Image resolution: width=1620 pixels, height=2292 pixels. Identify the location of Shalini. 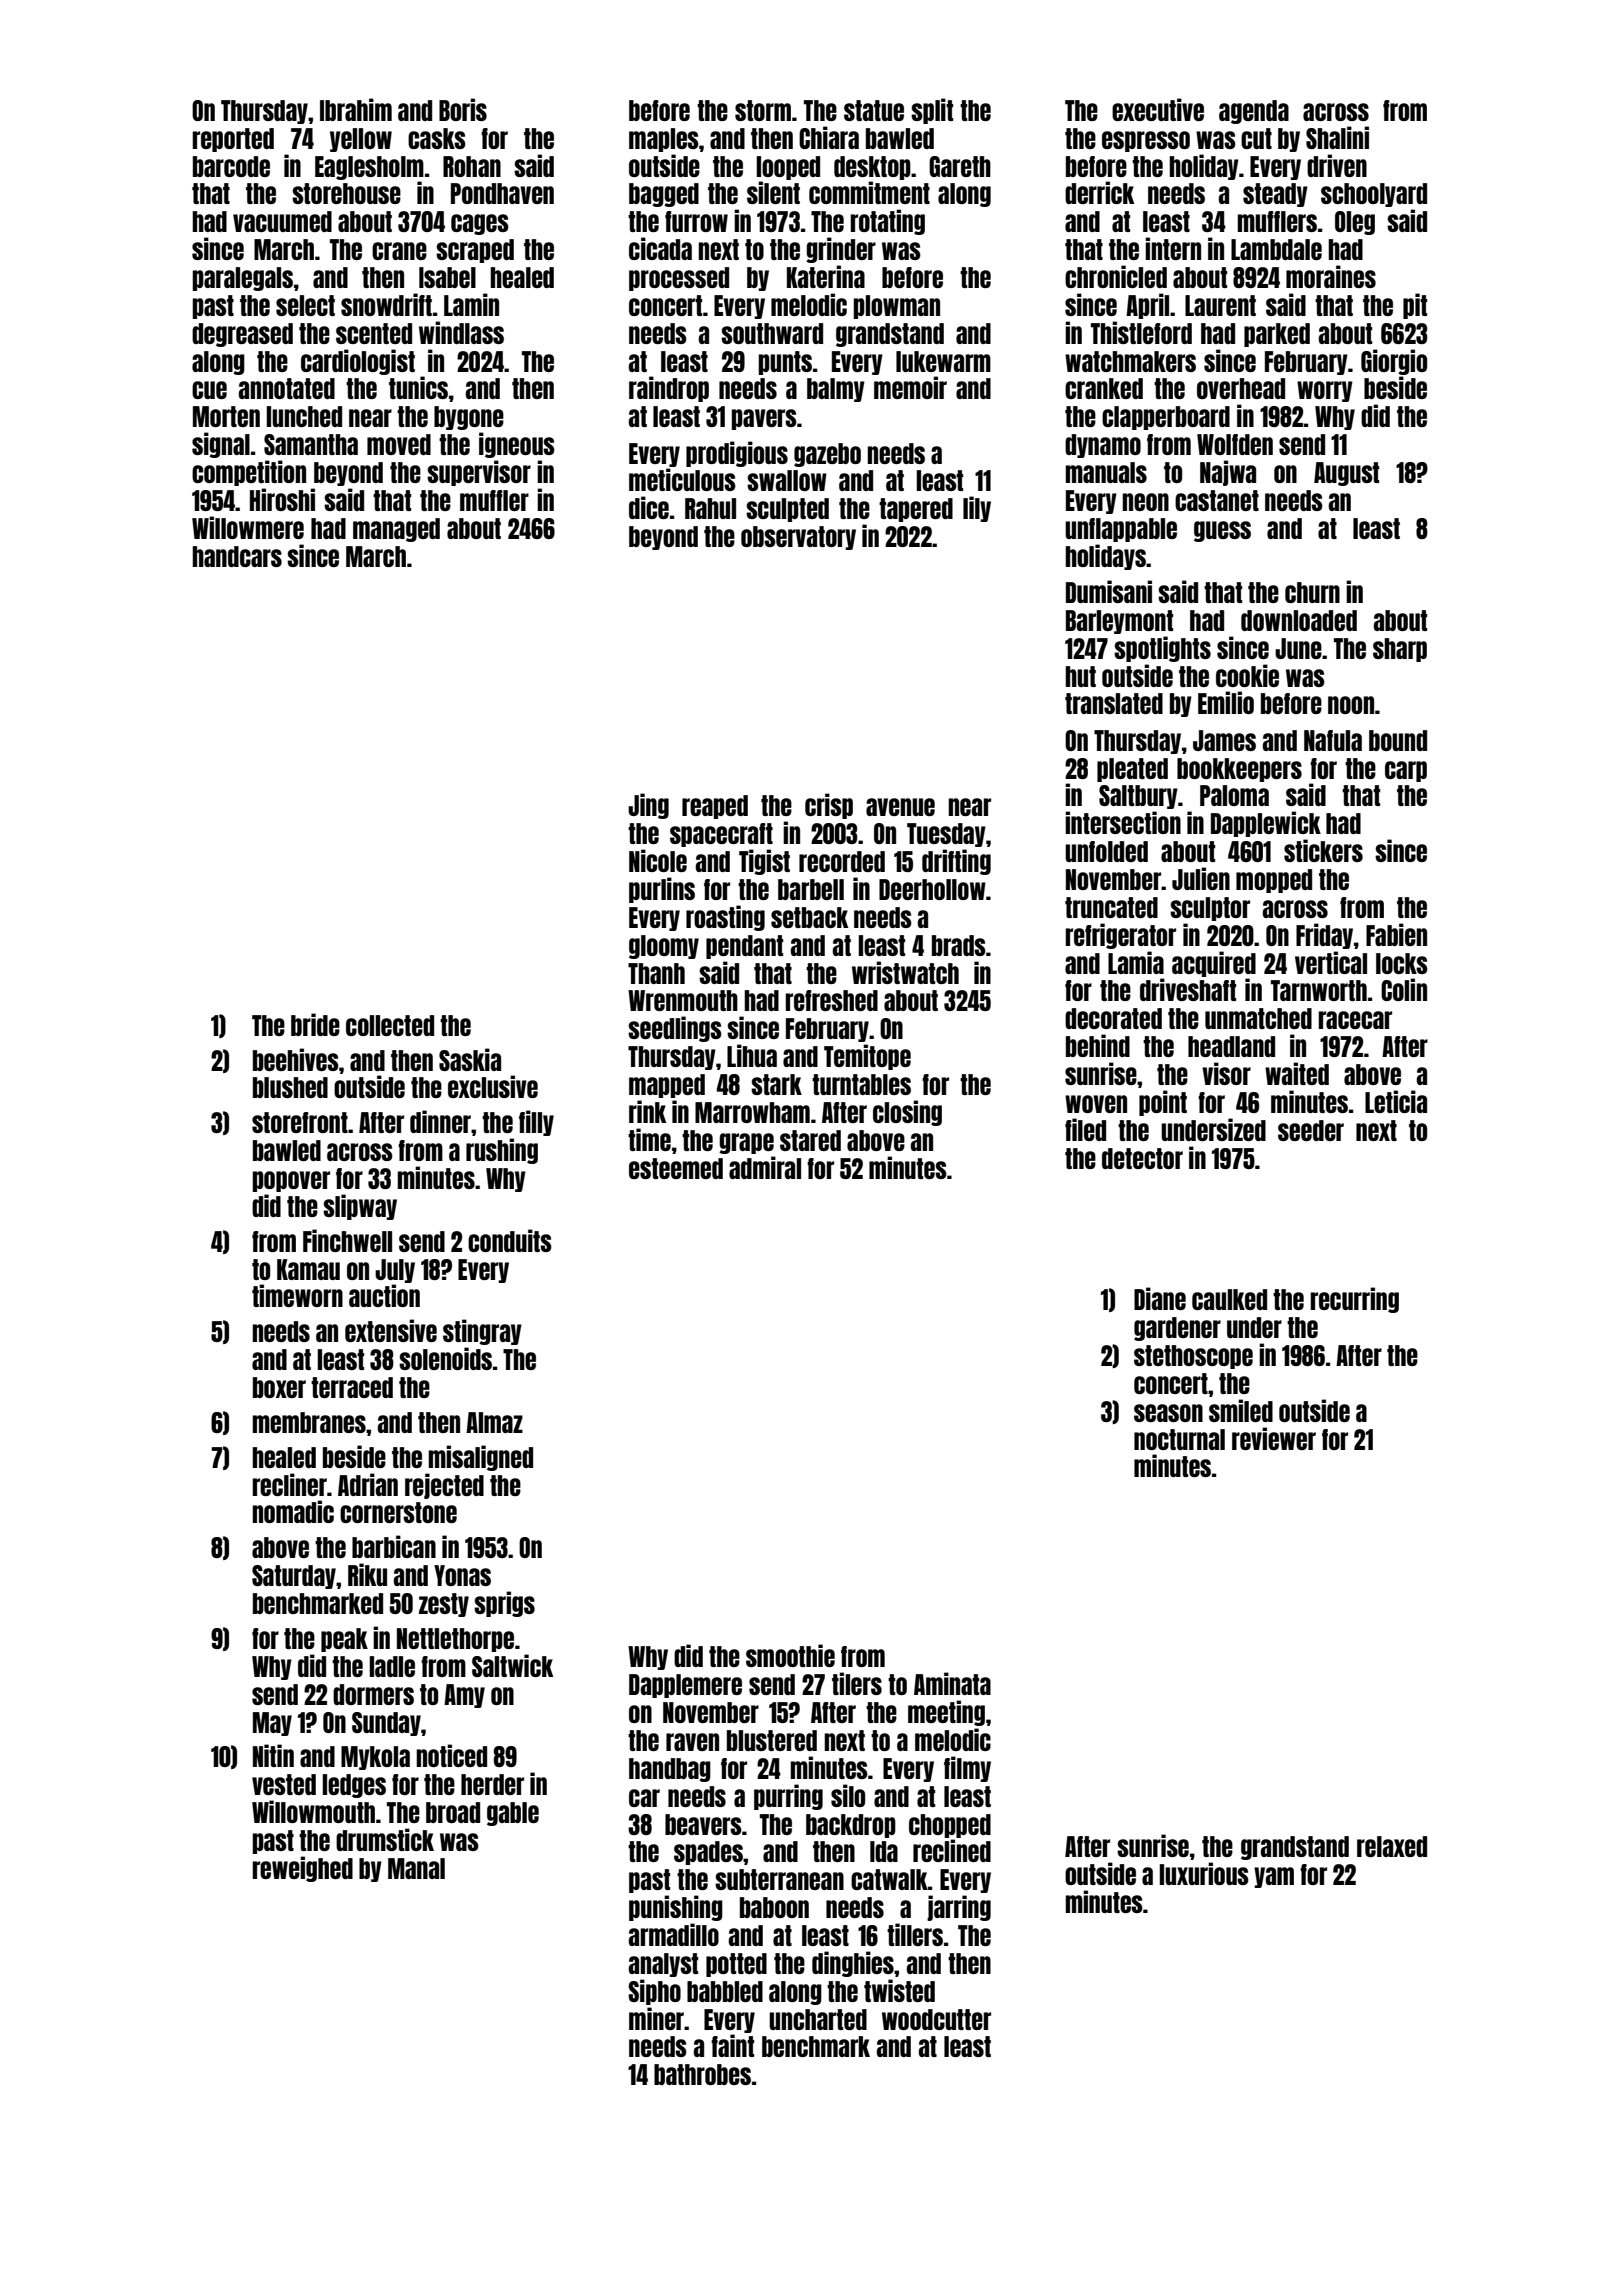
(1337, 137).
